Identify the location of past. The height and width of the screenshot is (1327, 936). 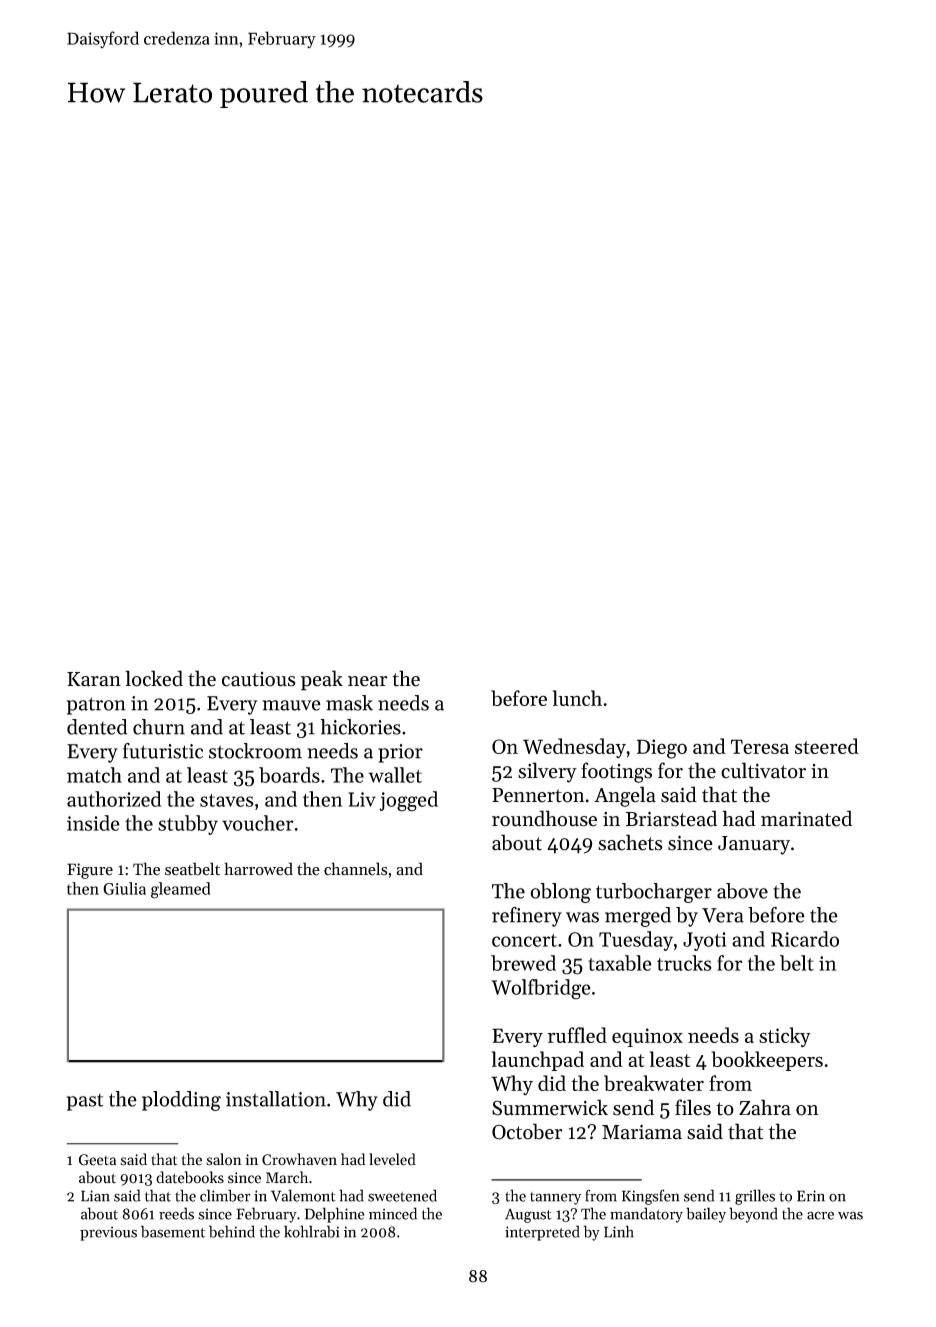
(85, 1102).
